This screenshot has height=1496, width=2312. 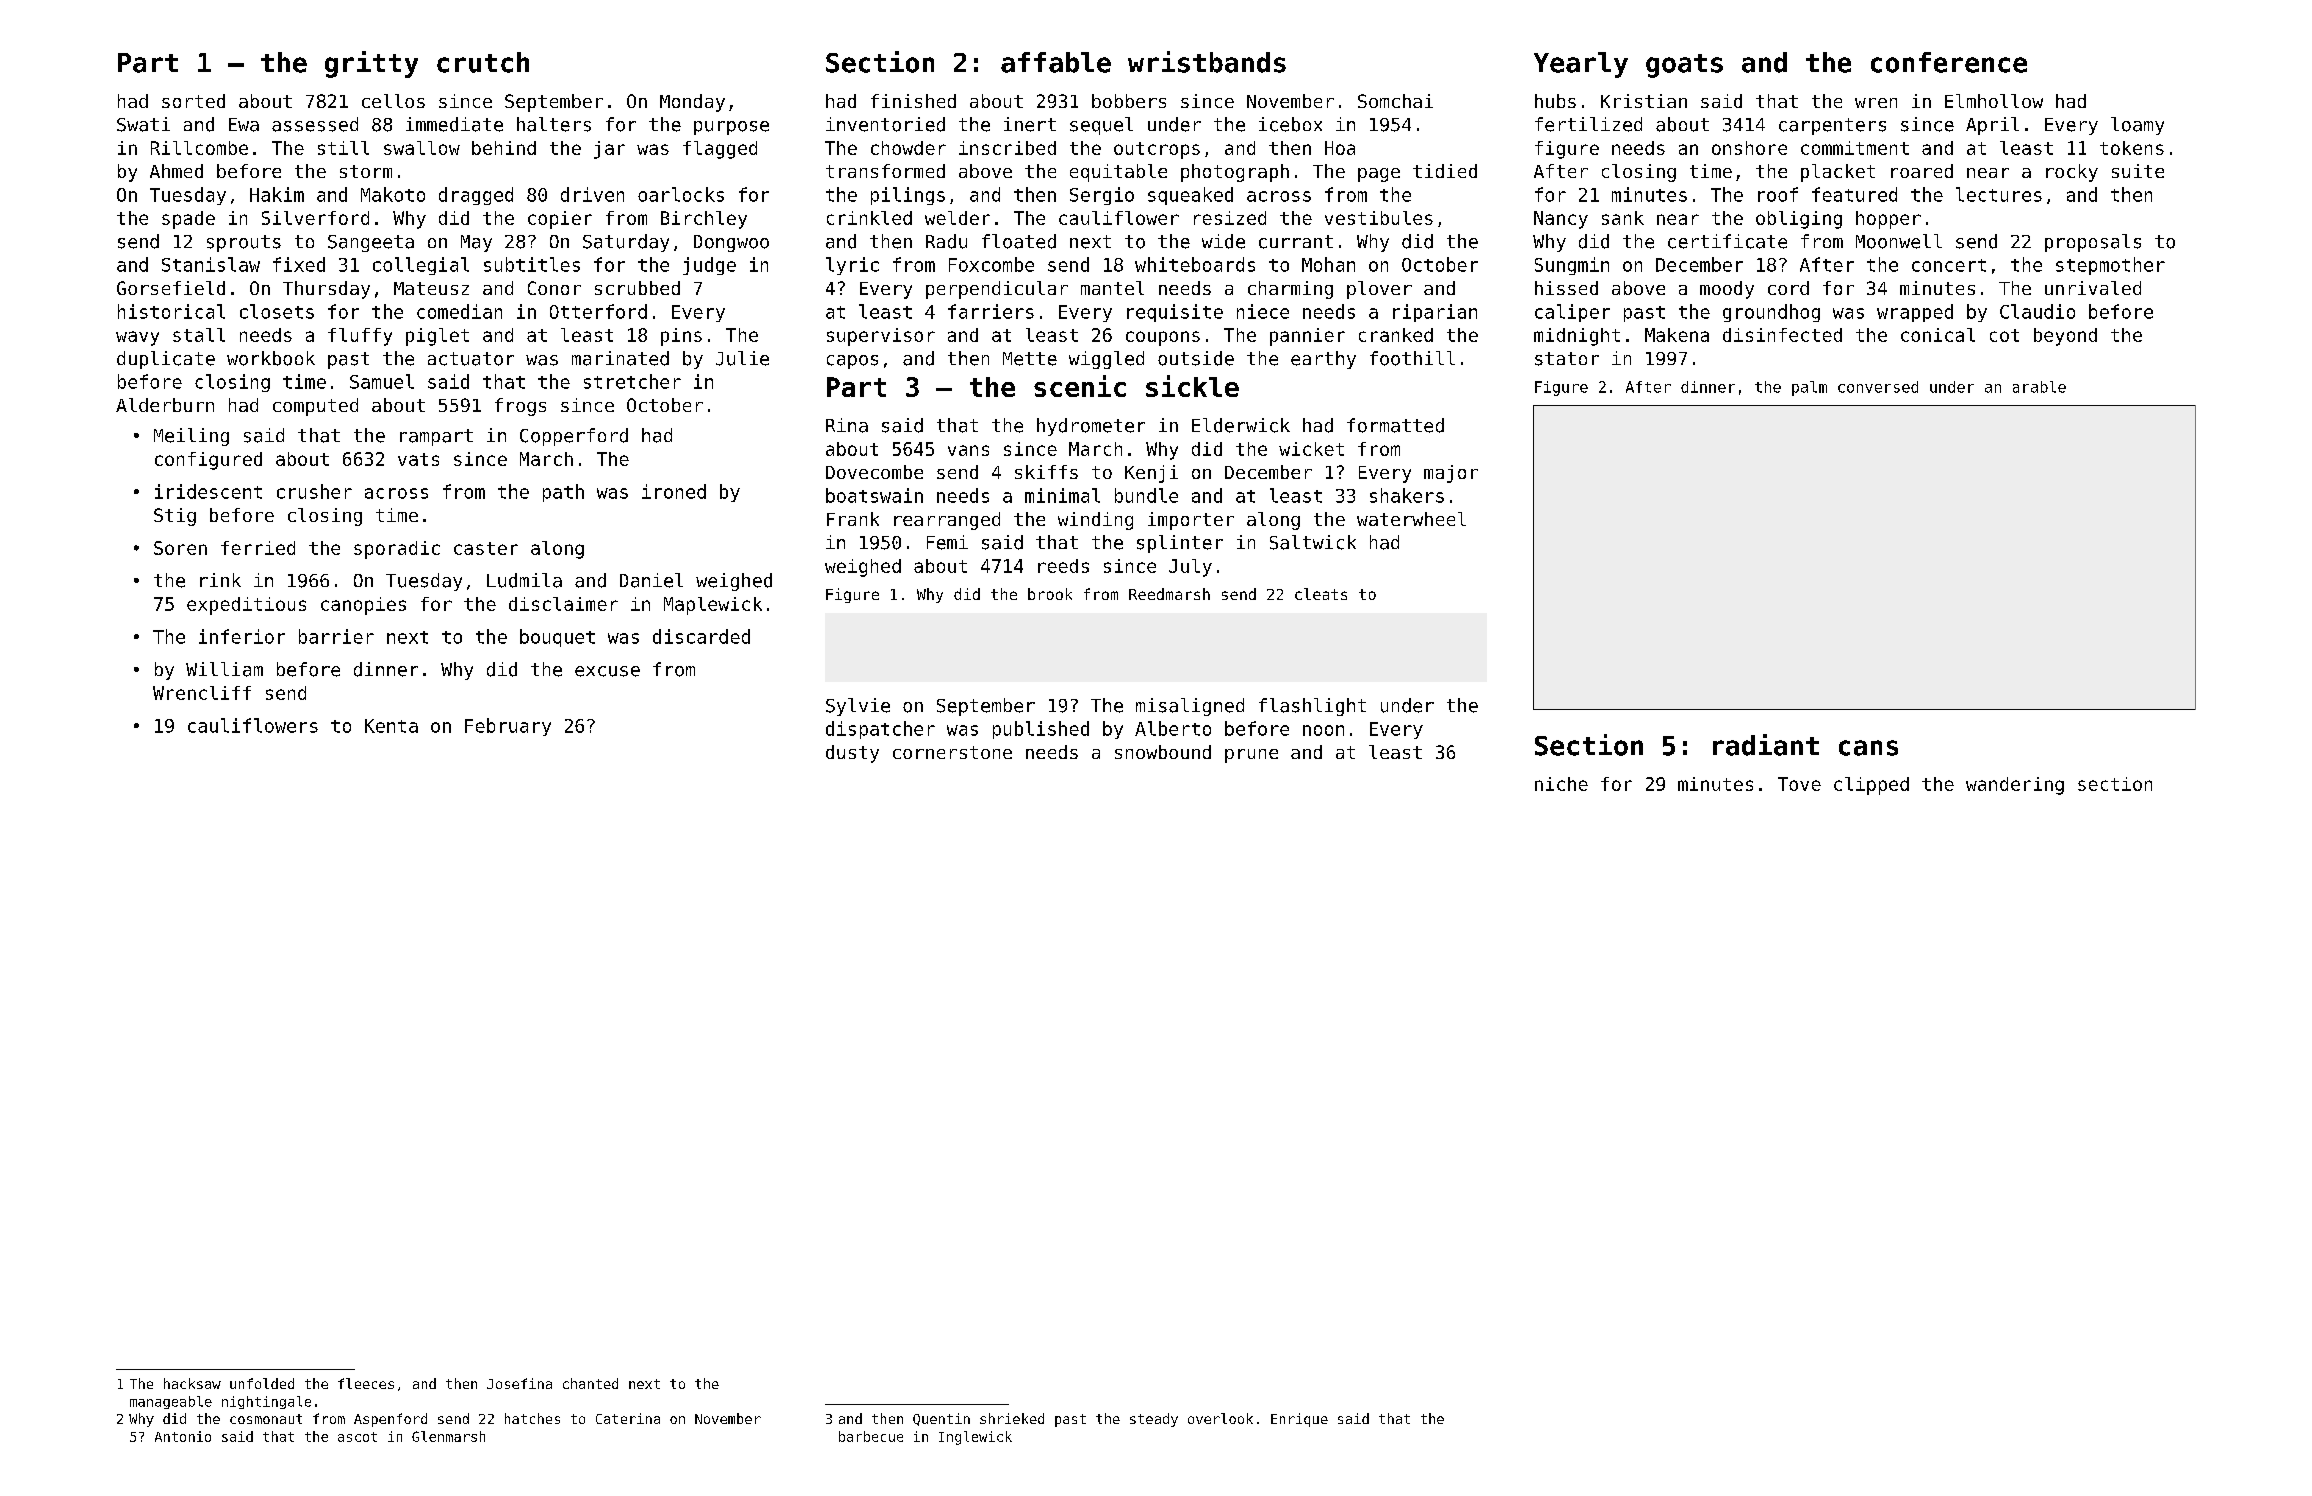 What do you see at coordinates (1012, 1418) in the screenshot?
I see `shrieked` at bounding box center [1012, 1418].
